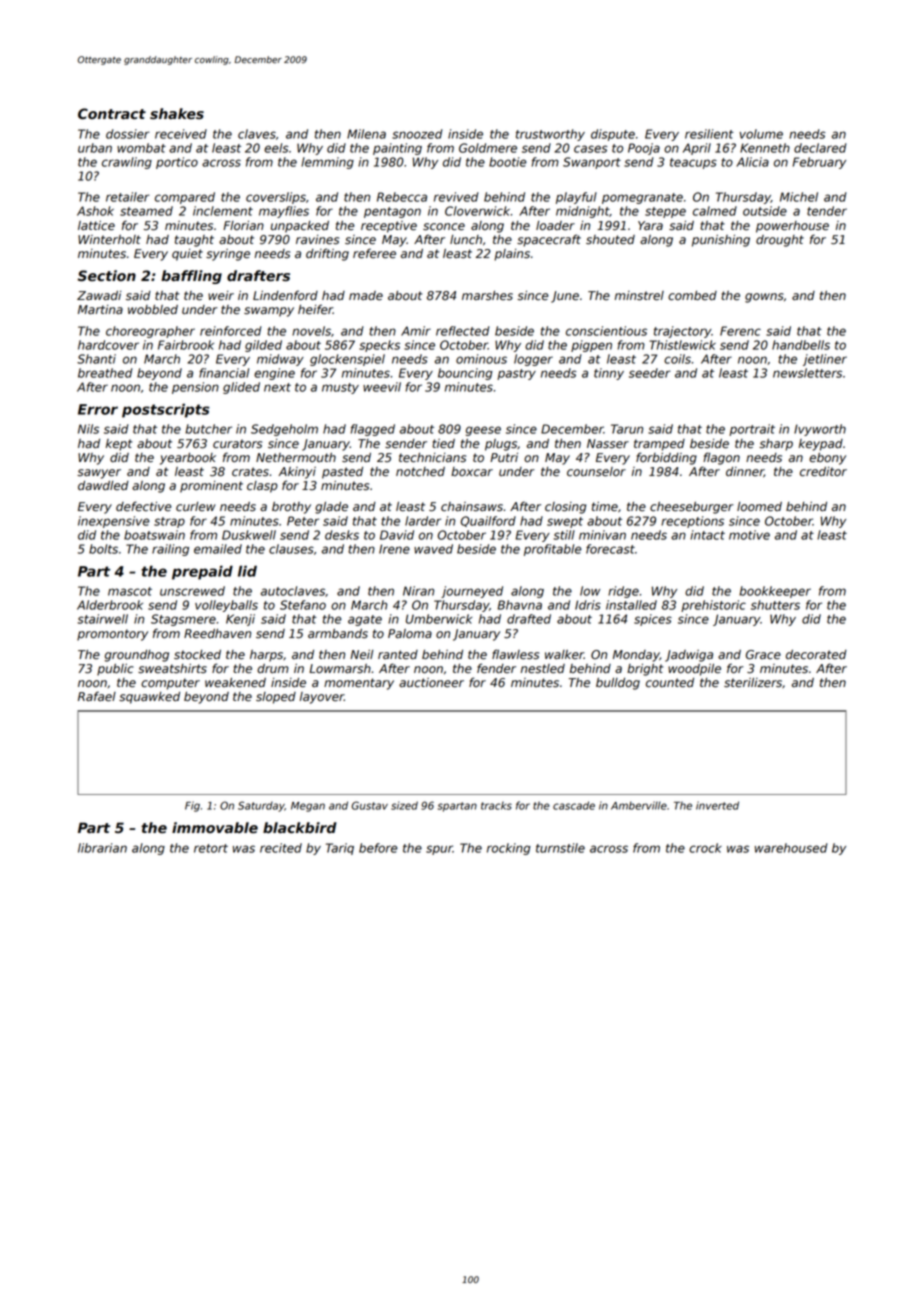 The width and height of the image is (924, 1308). What do you see at coordinates (243, 226) in the image?
I see `Florian` at bounding box center [243, 226].
